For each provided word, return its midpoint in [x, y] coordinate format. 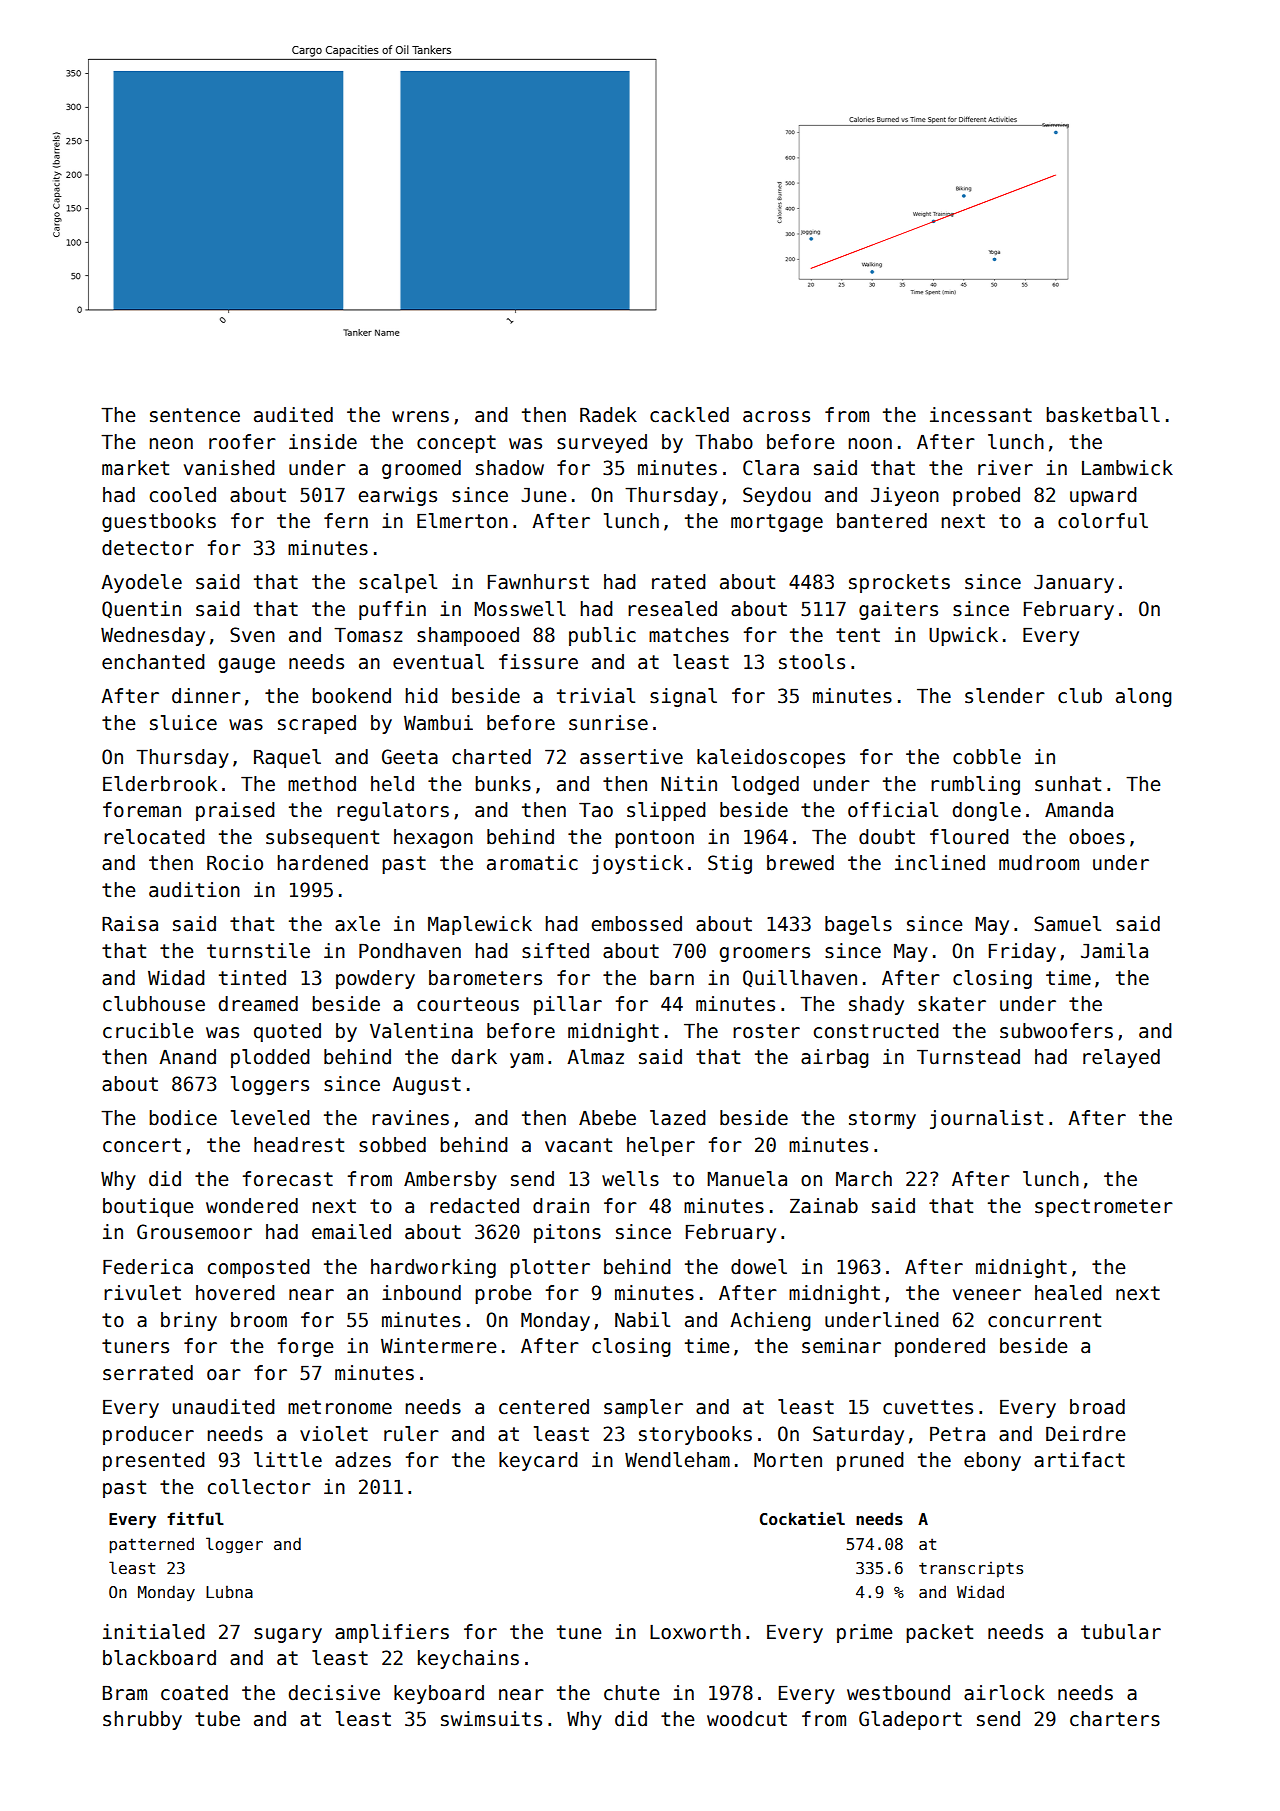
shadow [510, 468]
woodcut [747, 1719]
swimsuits [491, 1719]
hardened [323, 863]
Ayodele [141, 583]
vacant [578, 1145]
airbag [835, 1058]
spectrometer [1104, 1208]
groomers [764, 954]
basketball [1103, 415]
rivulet [142, 1293]
